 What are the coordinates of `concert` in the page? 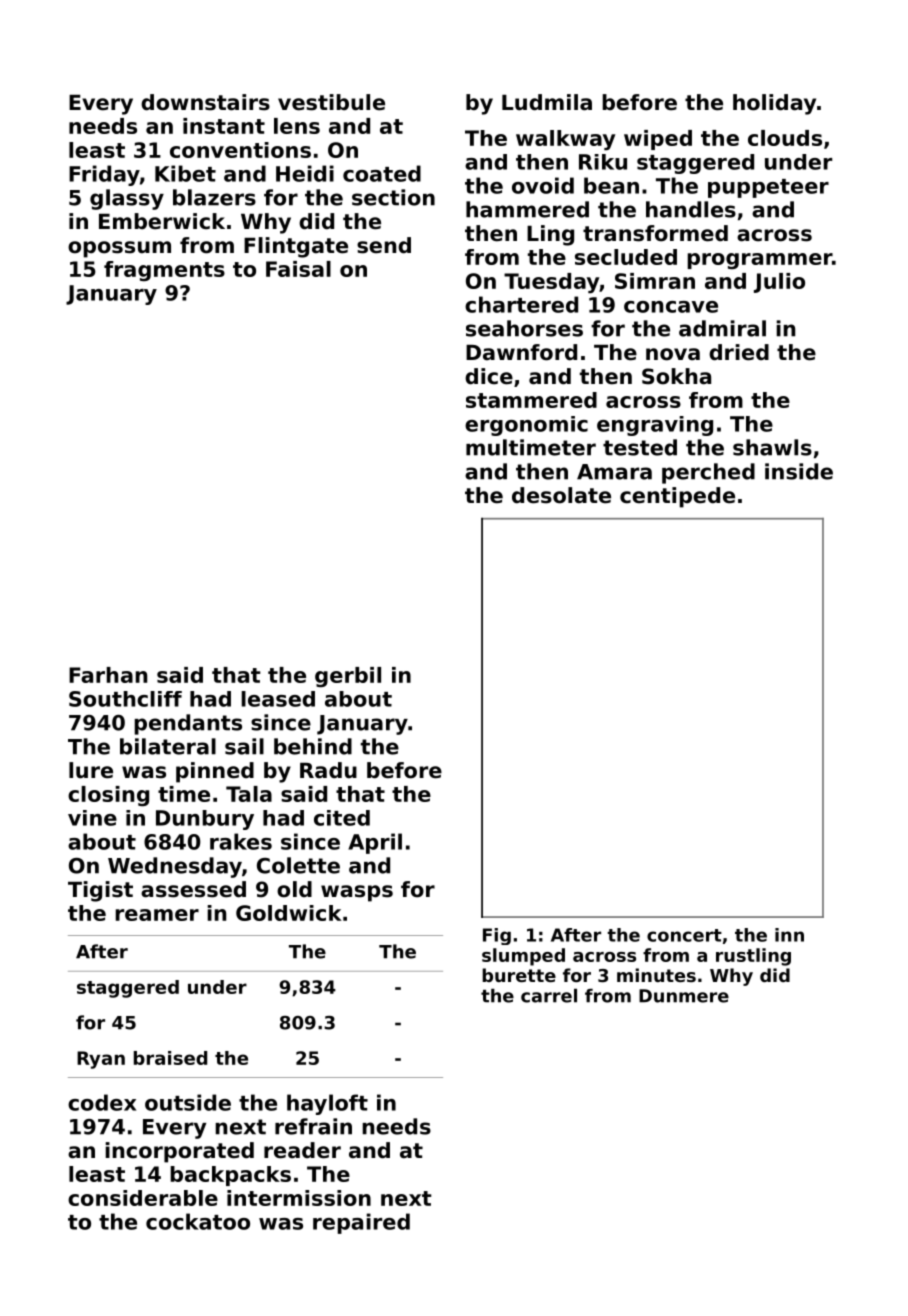 It's located at (684, 935).
